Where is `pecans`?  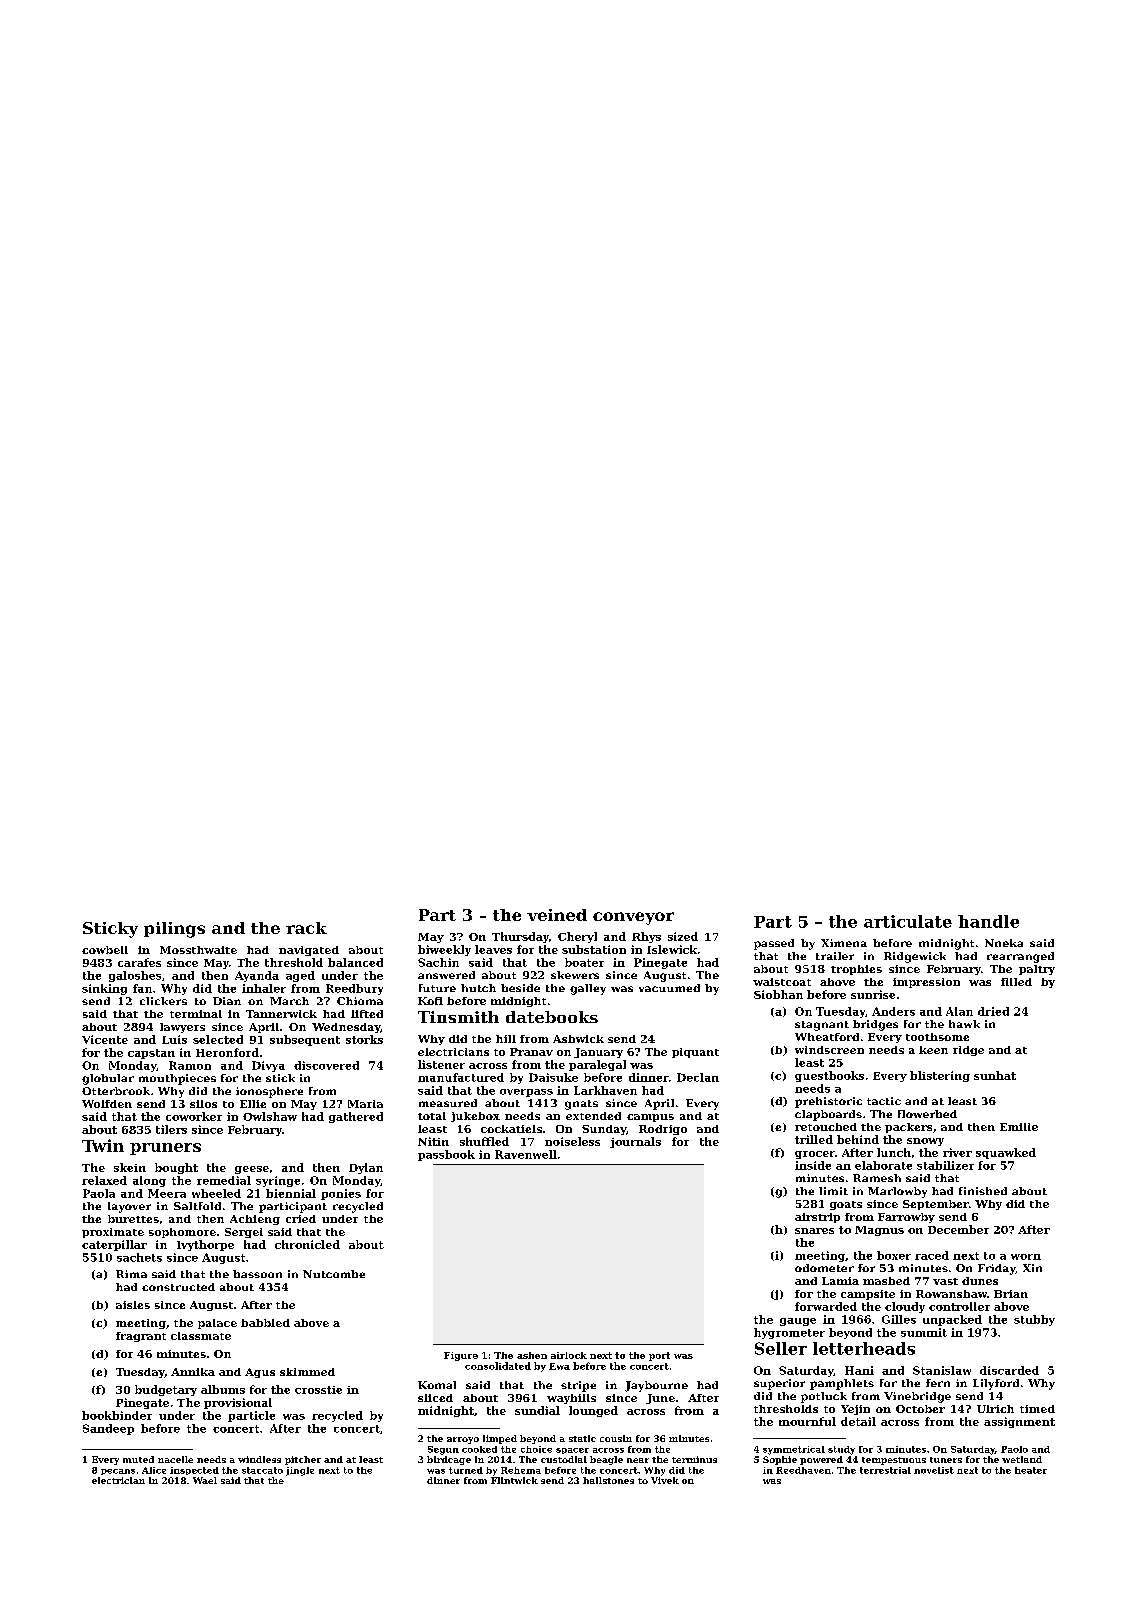
pecans is located at coordinates (118, 1472).
